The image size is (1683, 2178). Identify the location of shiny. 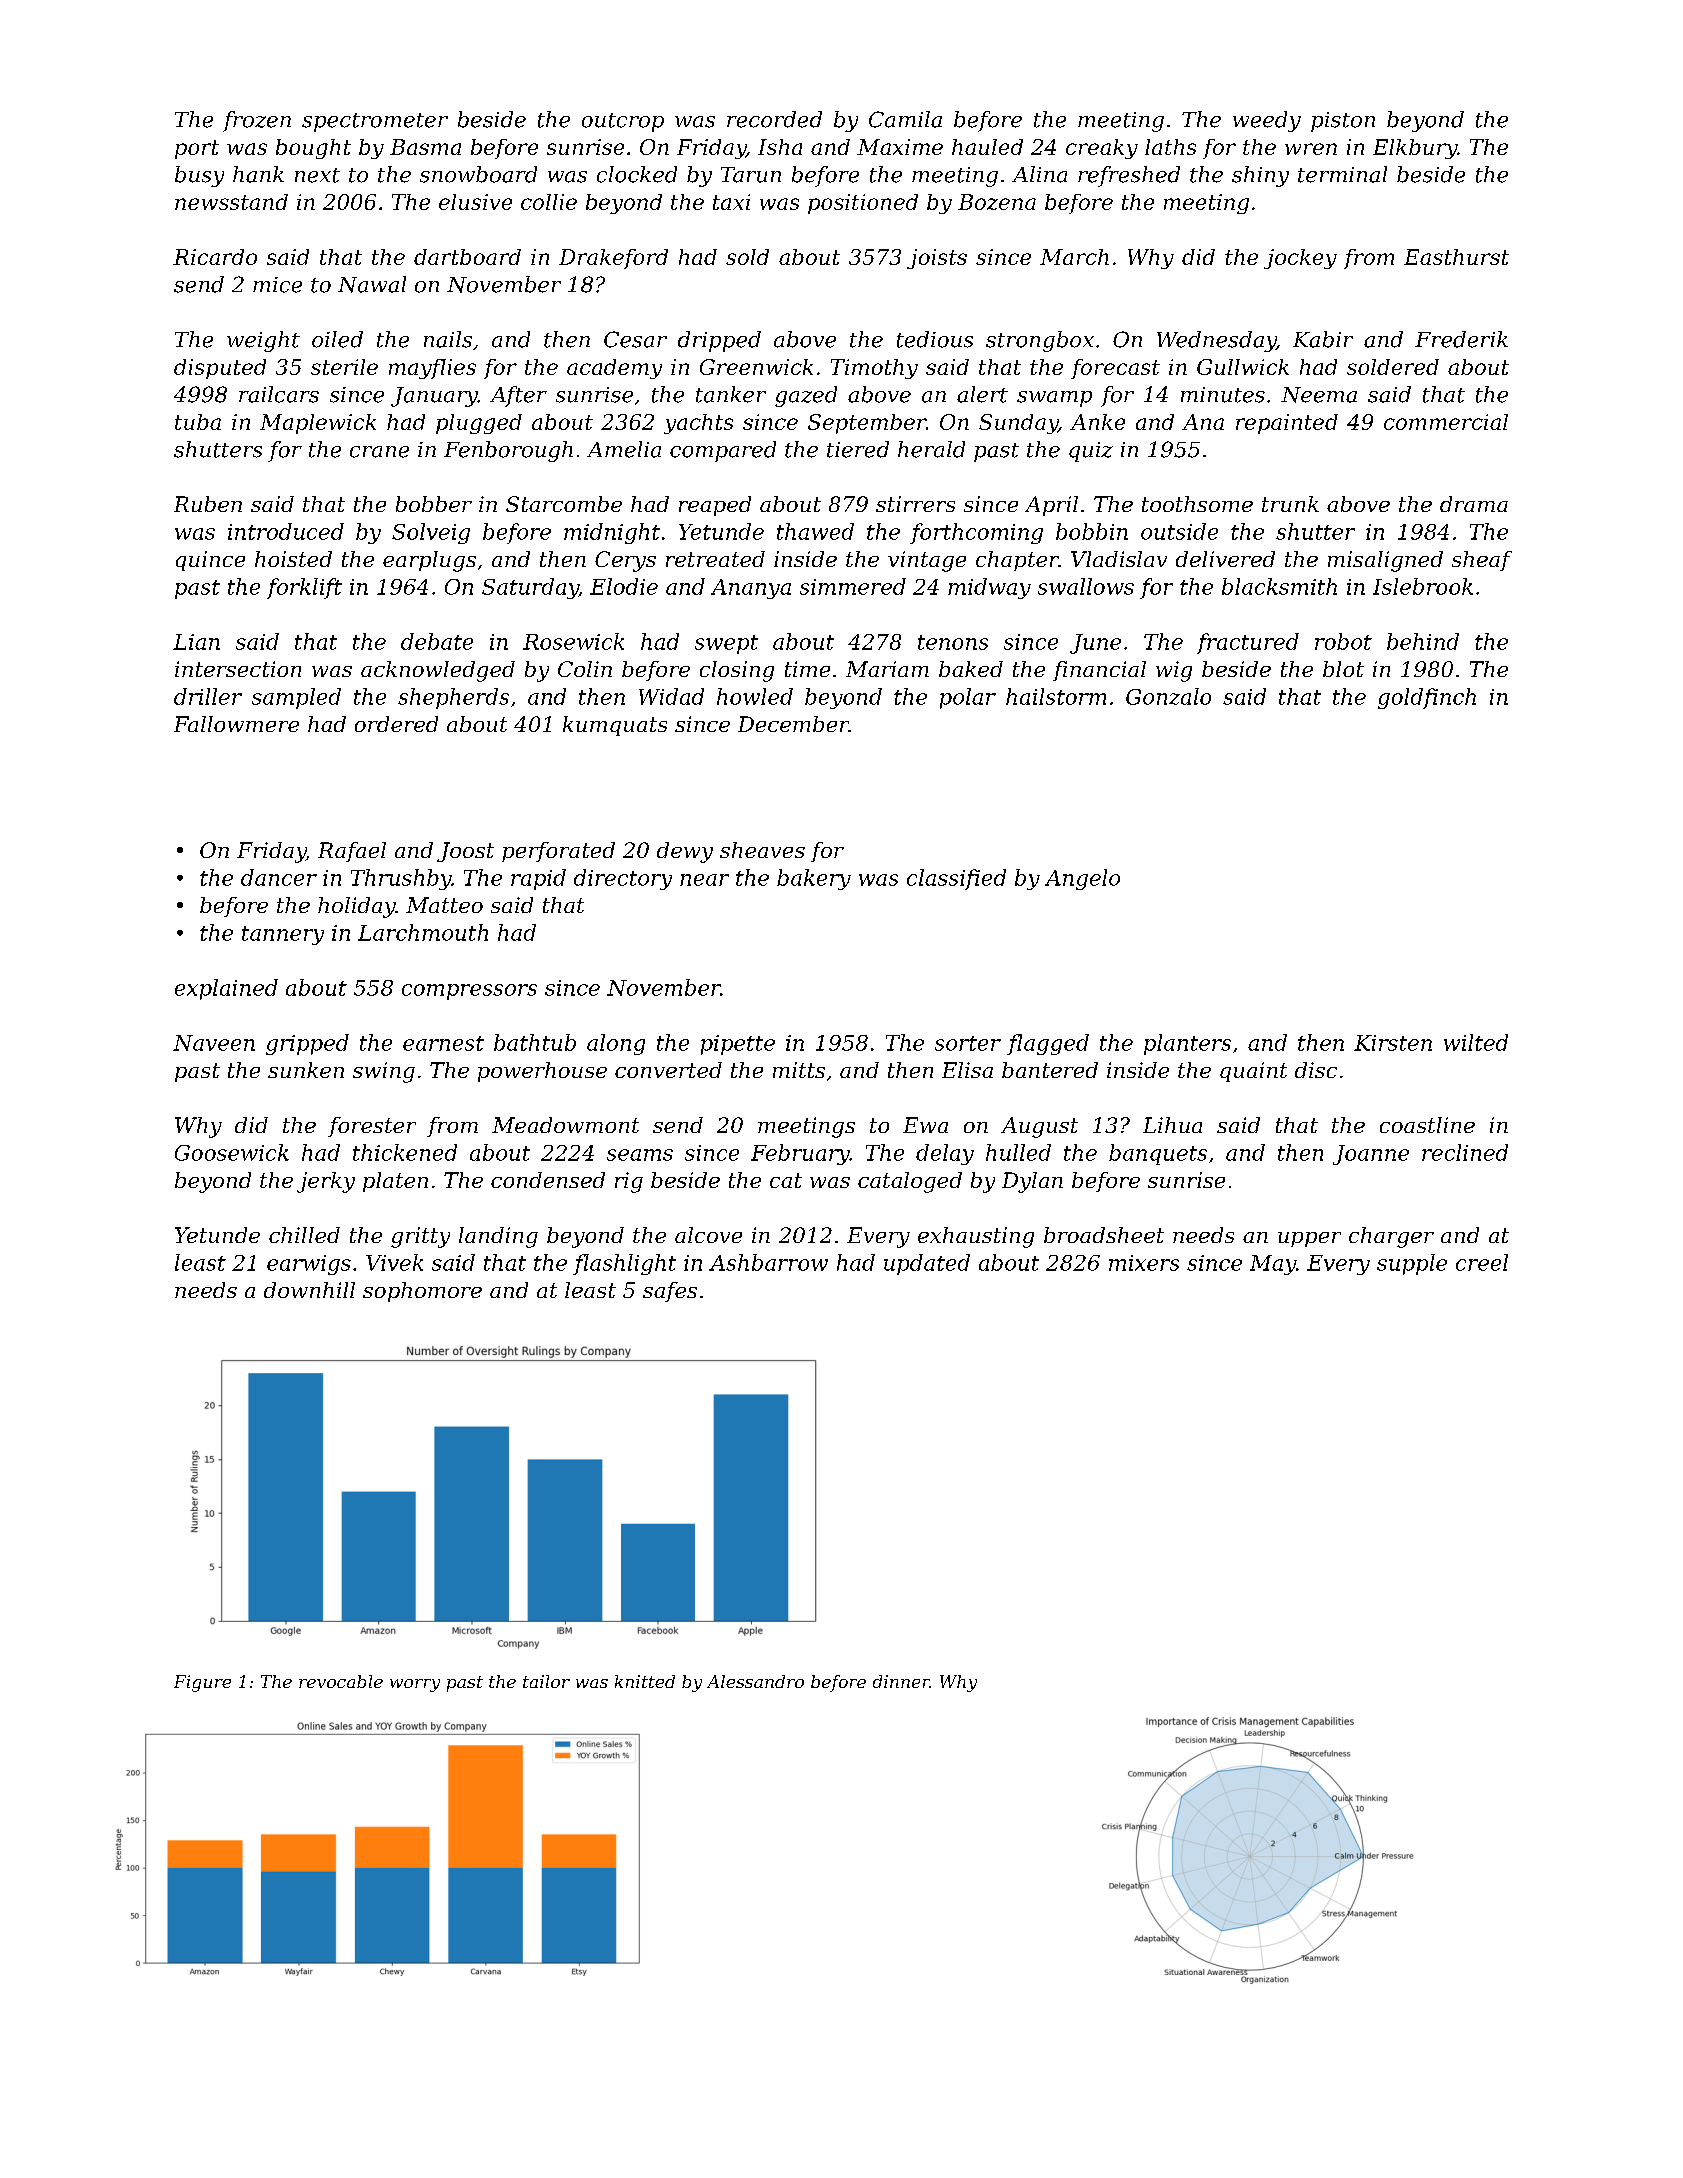
(1260, 176).
